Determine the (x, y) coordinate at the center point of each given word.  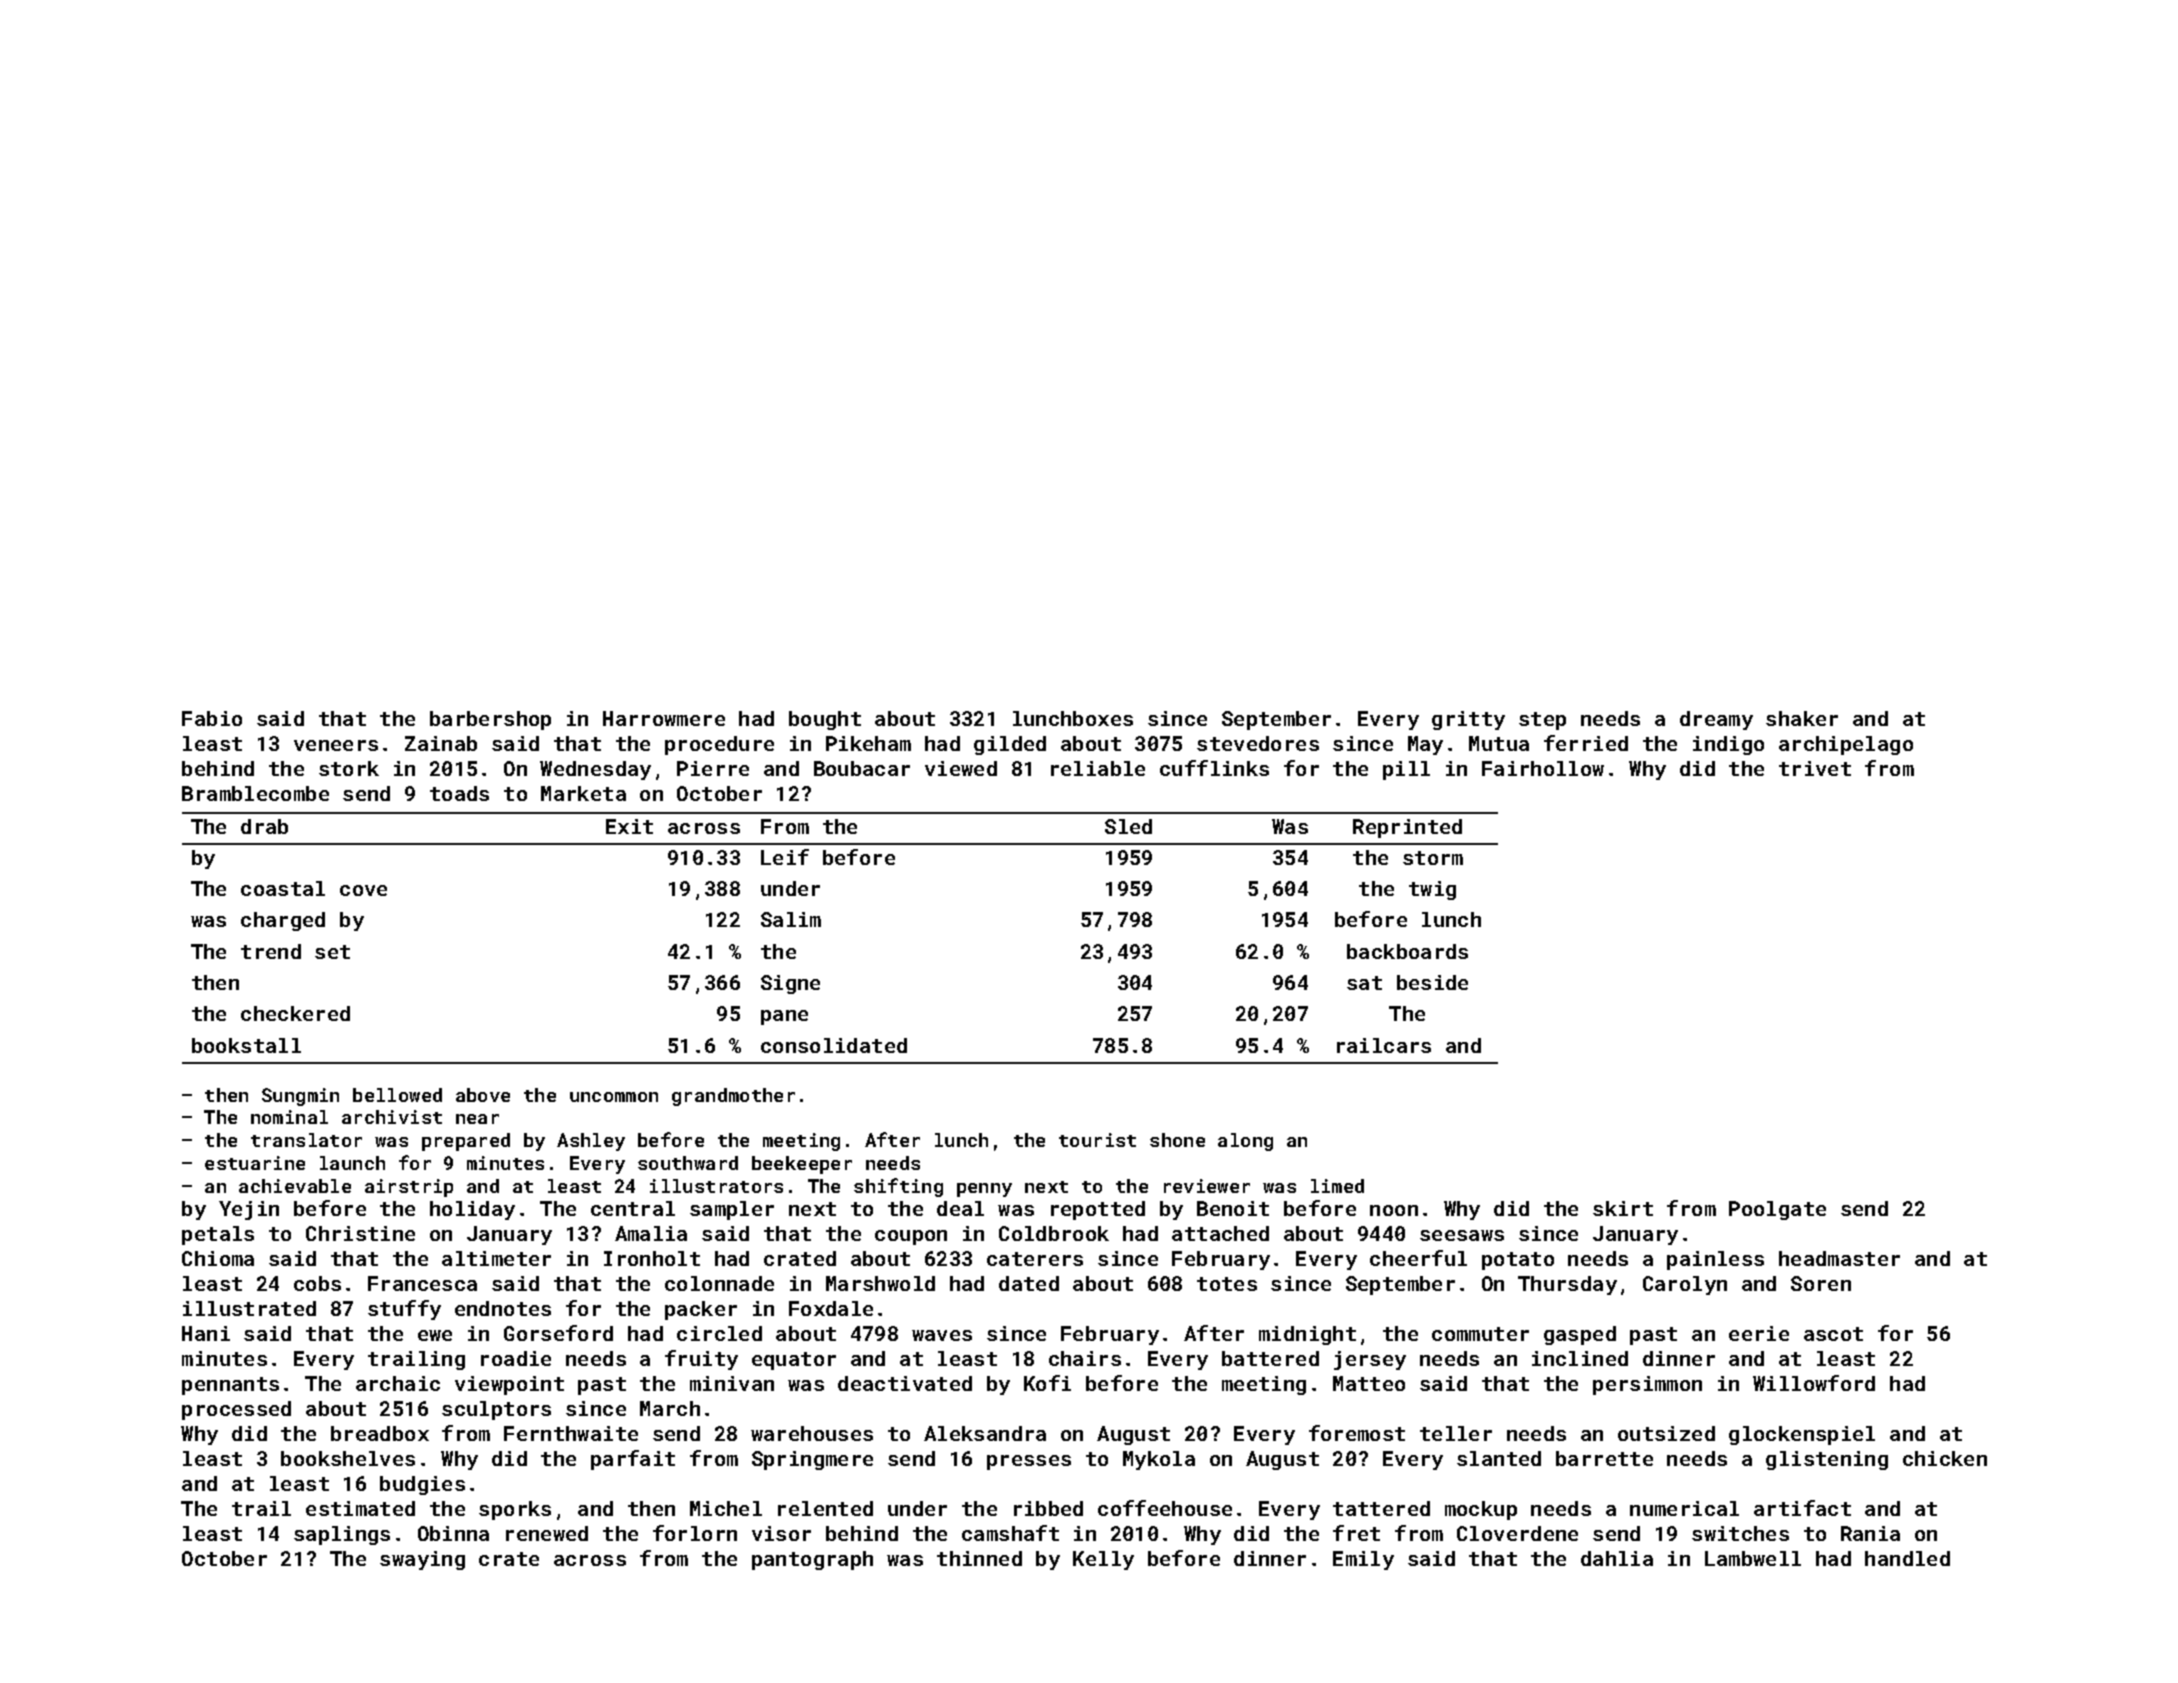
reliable (1098, 768)
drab (264, 826)
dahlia (1617, 1558)
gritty (1468, 720)
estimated (360, 1508)
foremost (1357, 1433)
